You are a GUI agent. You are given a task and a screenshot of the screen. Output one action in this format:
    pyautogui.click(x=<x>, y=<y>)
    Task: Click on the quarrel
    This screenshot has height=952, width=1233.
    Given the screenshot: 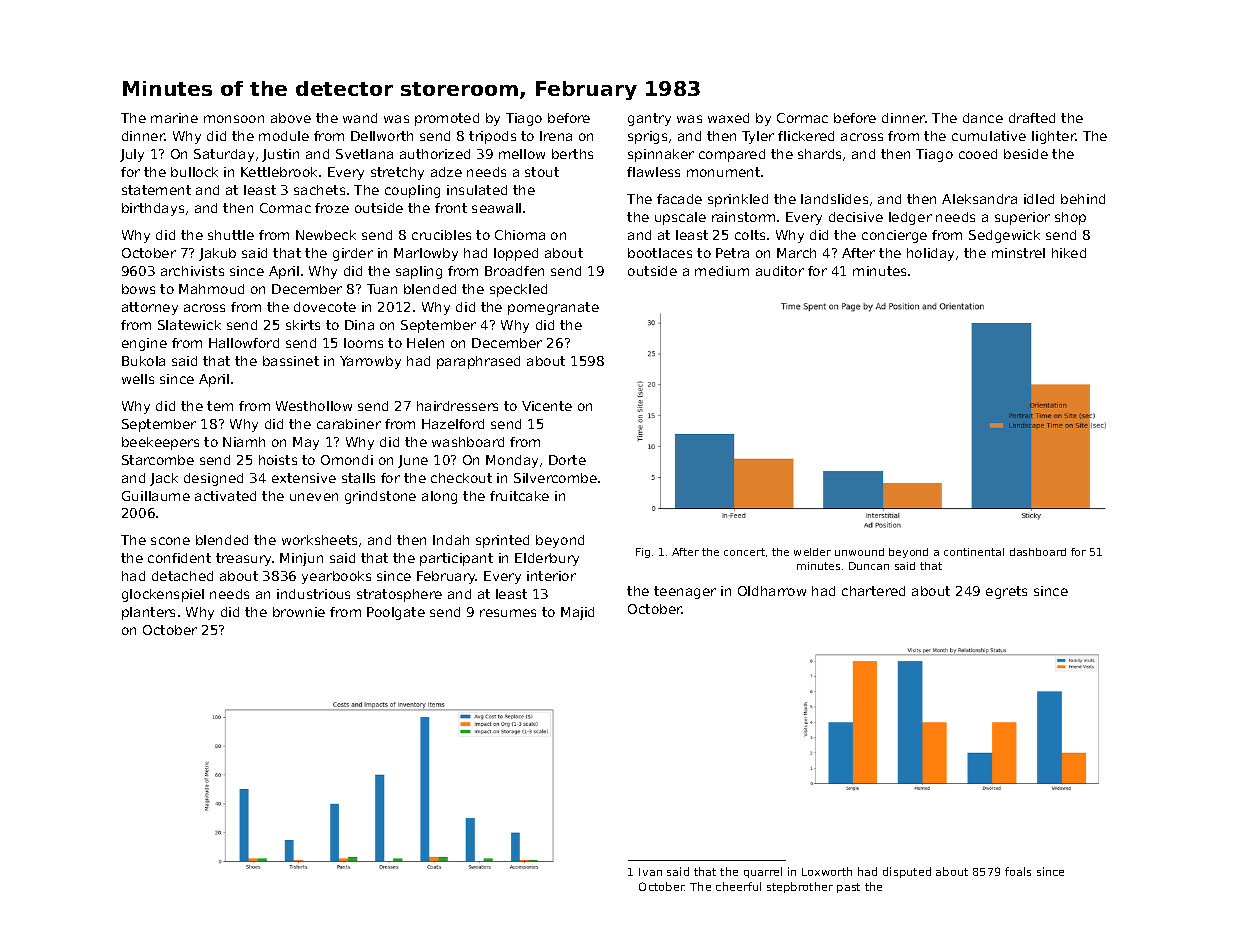 What is the action you would take?
    pyautogui.click(x=763, y=872)
